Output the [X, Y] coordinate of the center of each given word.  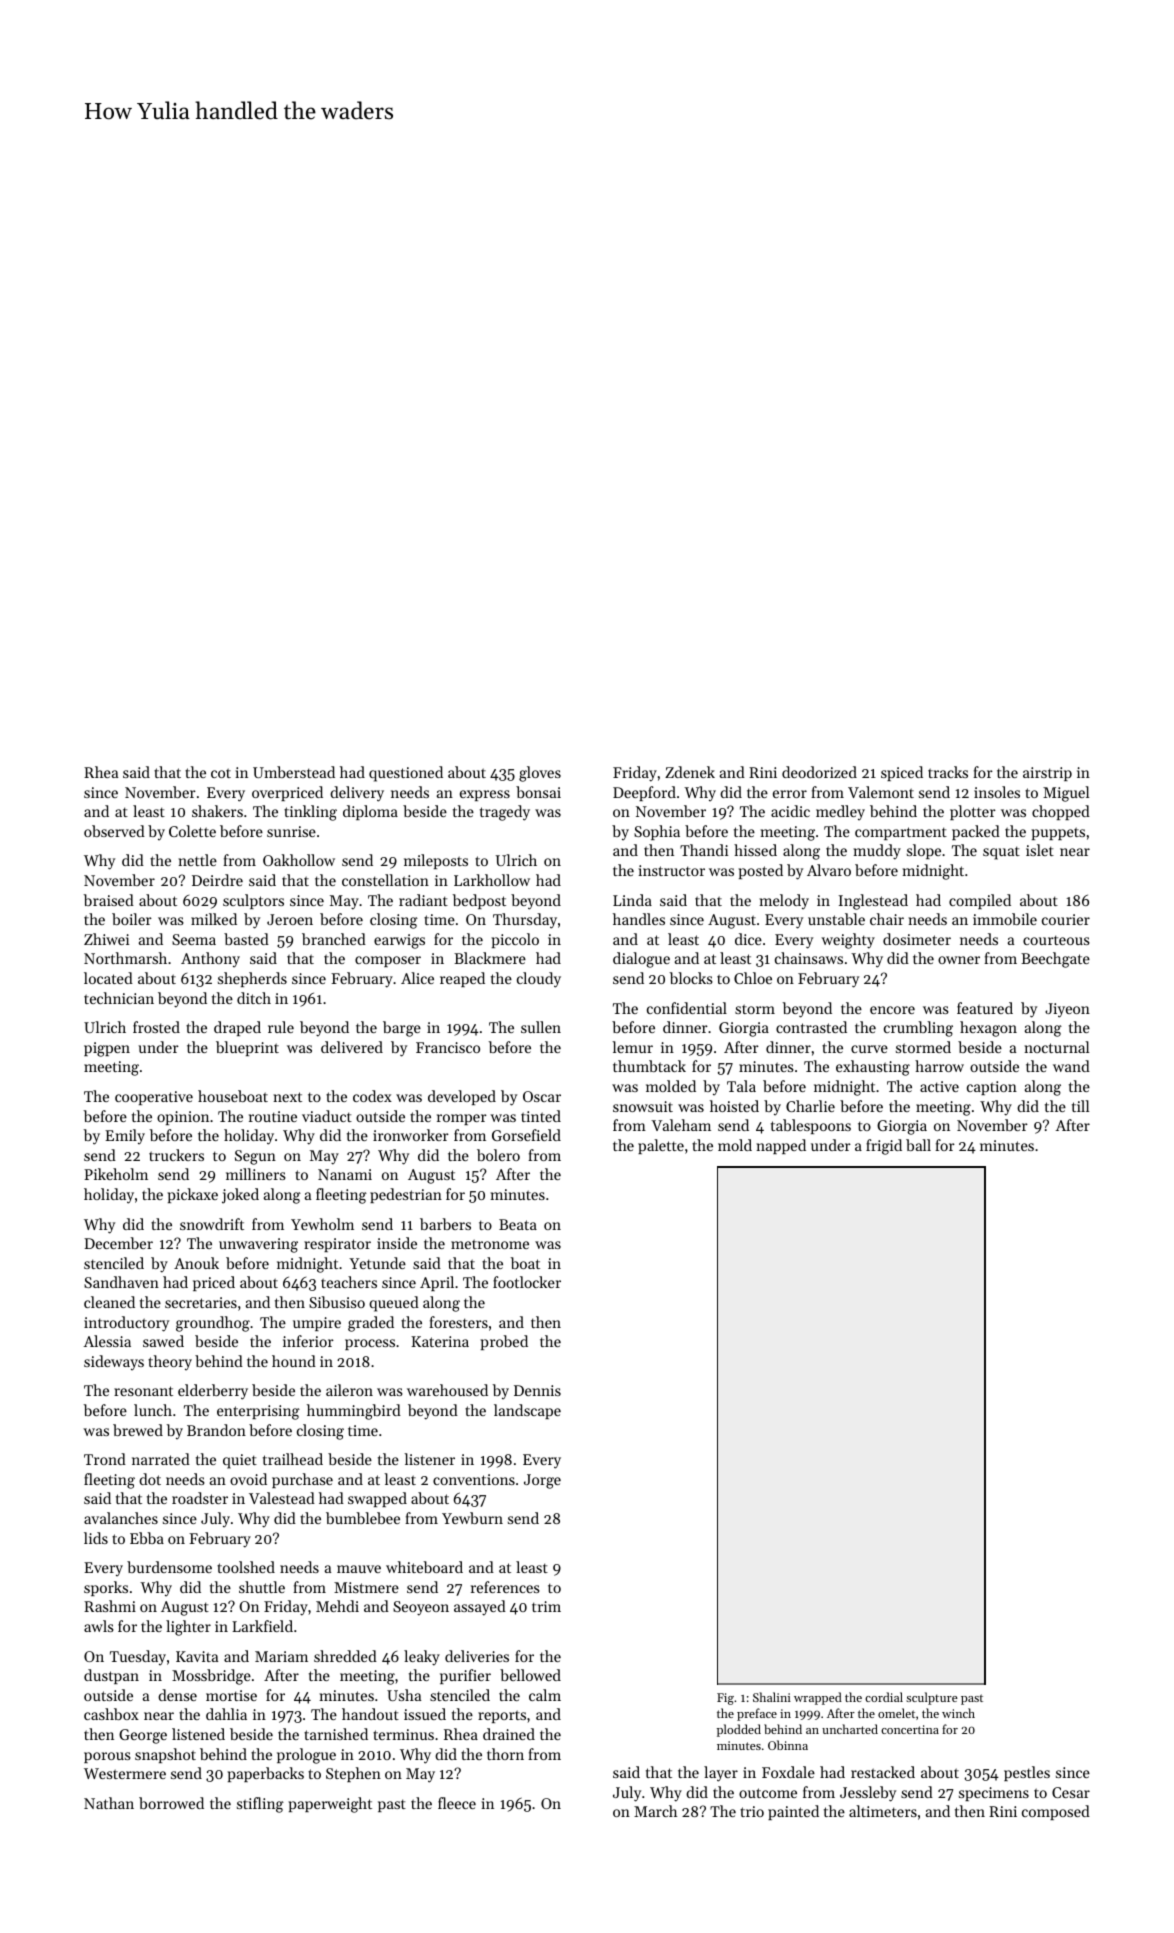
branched [334, 939]
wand [1071, 1066]
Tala [741, 1086]
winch [958, 1713]
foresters [458, 1322]
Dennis [537, 1390]
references [505, 1587]
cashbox [111, 1714]
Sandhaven [121, 1282]
